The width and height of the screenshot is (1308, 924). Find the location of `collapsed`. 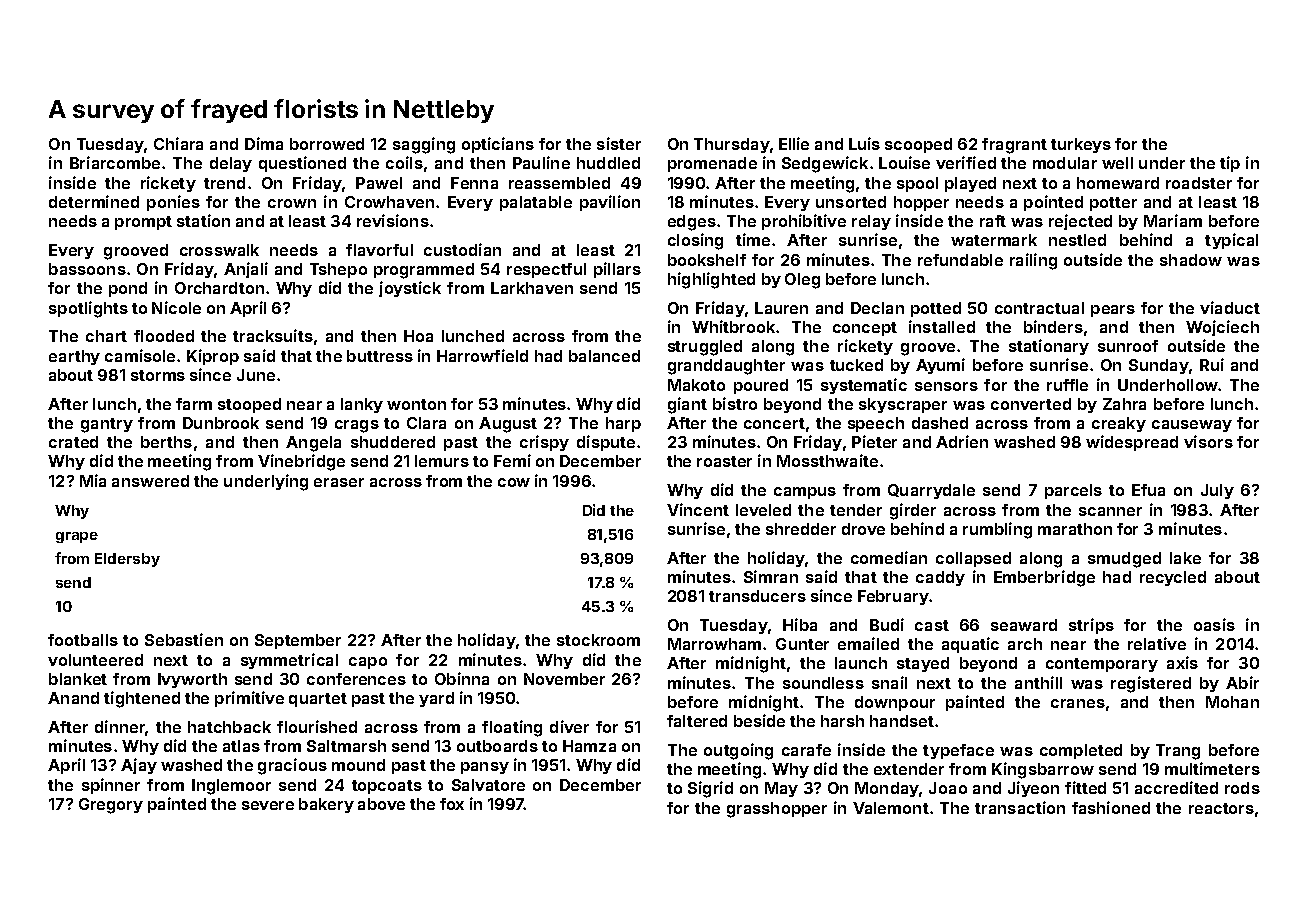

collapsed is located at coordinates (973, 559).
